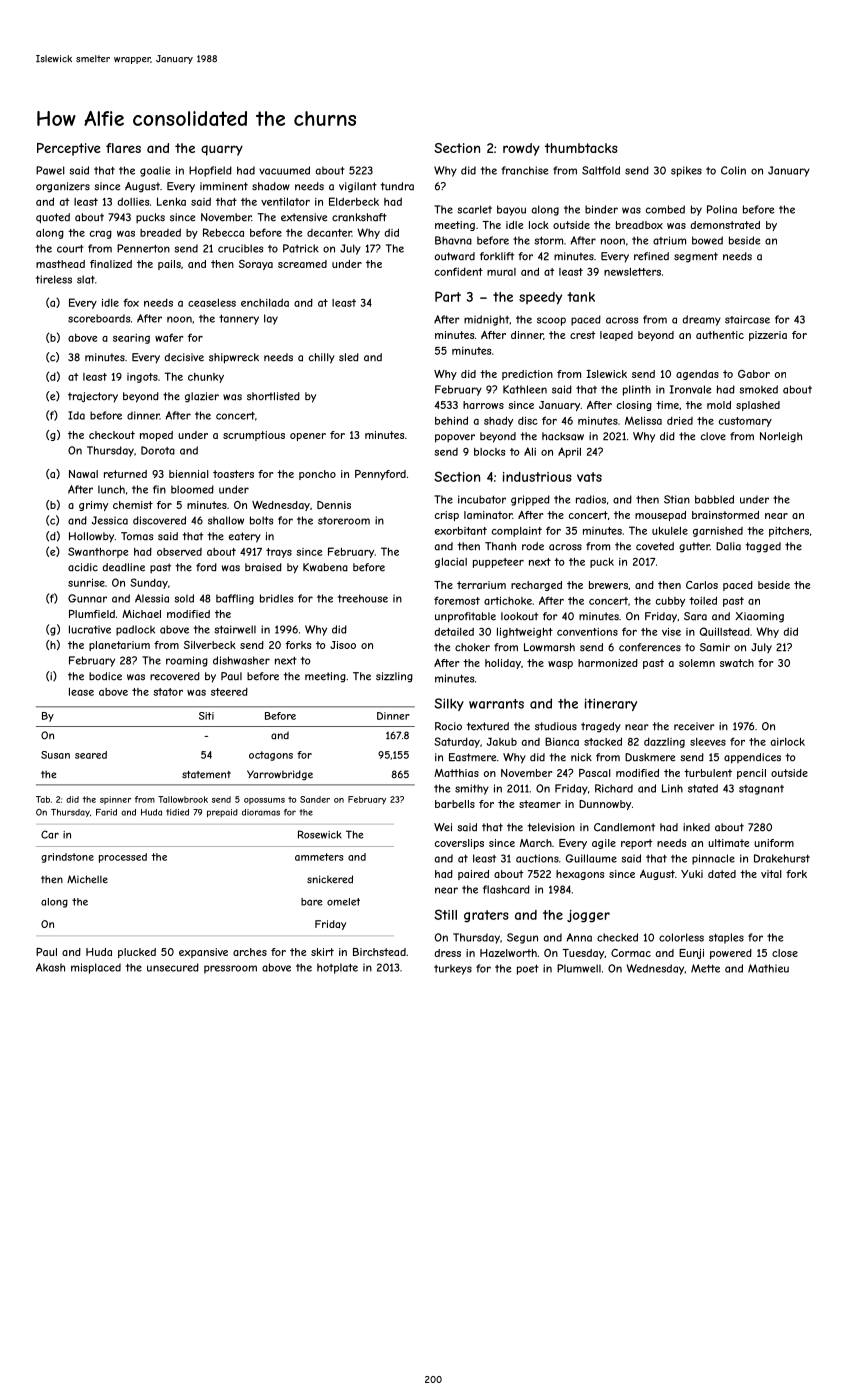  Describe the element at coordinates (273, 396) in the screenshot. I see `shortlisted` at that location.
